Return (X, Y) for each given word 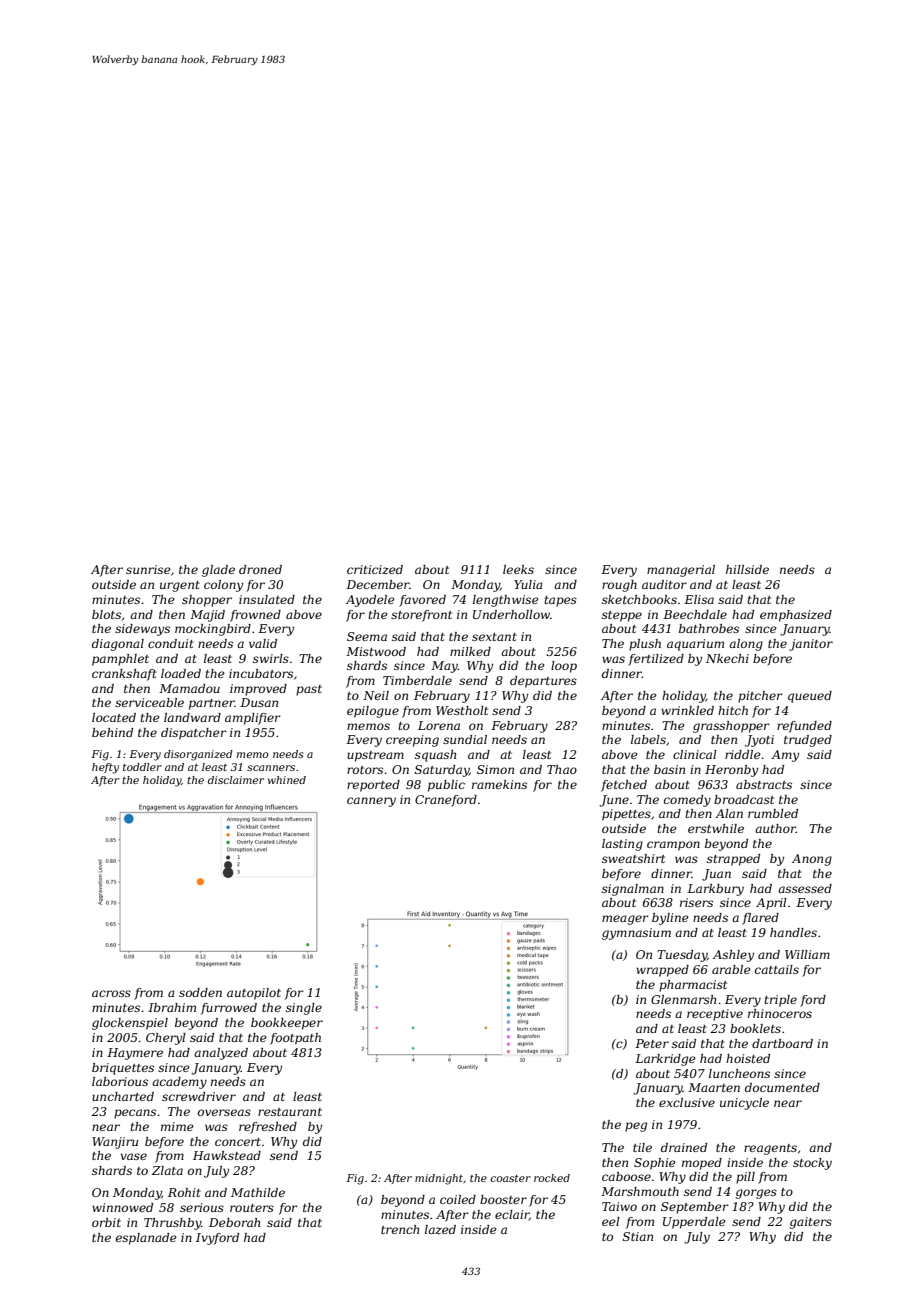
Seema (367, 636)
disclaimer (236, 780)
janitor (811, 645)
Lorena (439, 725)
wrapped (662, 971)
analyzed (221, 1054)
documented (782, 1087)
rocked (552, 1178)
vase (133, 1156)
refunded (804, 727)
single (304, 1009)
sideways (142, 630)
